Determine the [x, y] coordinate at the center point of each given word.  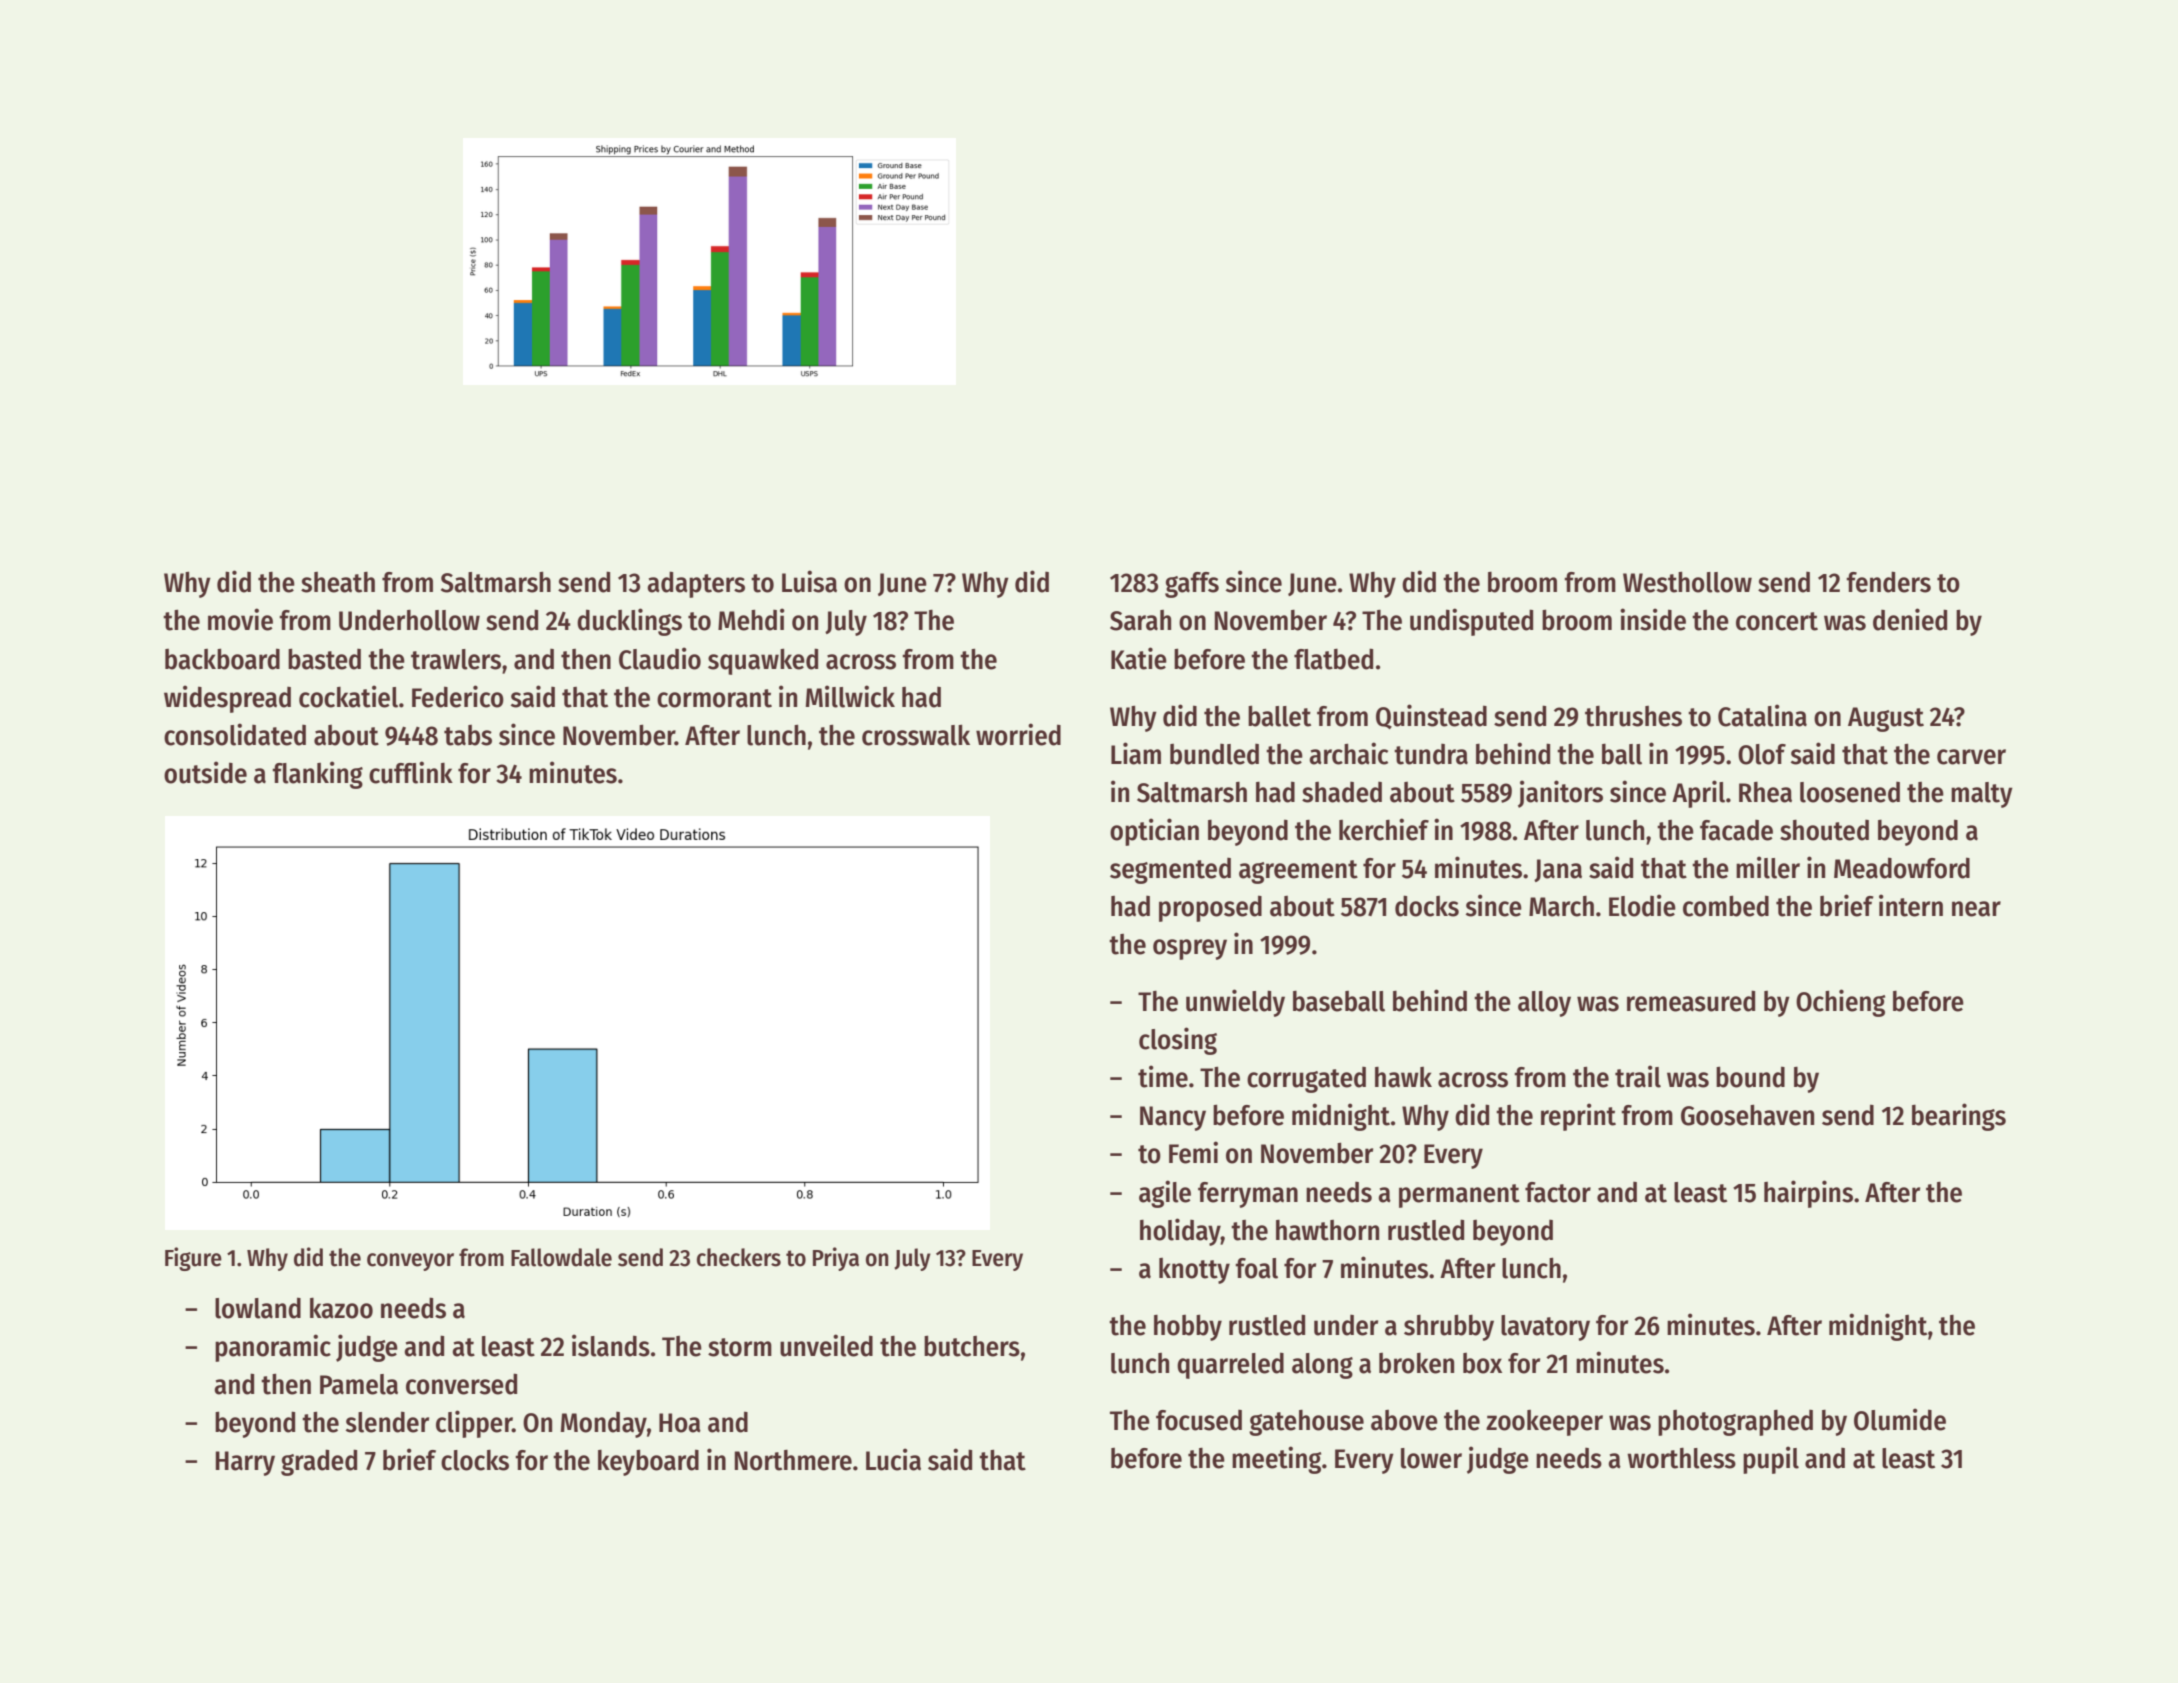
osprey [1190, 949]
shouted [1824, 830]
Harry [245, 1463]
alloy [1544, 1004]
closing [1178, 1041]
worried [1018, 734]
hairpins [1808, 1194]
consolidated [235, 734]
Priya [836, 1259]
